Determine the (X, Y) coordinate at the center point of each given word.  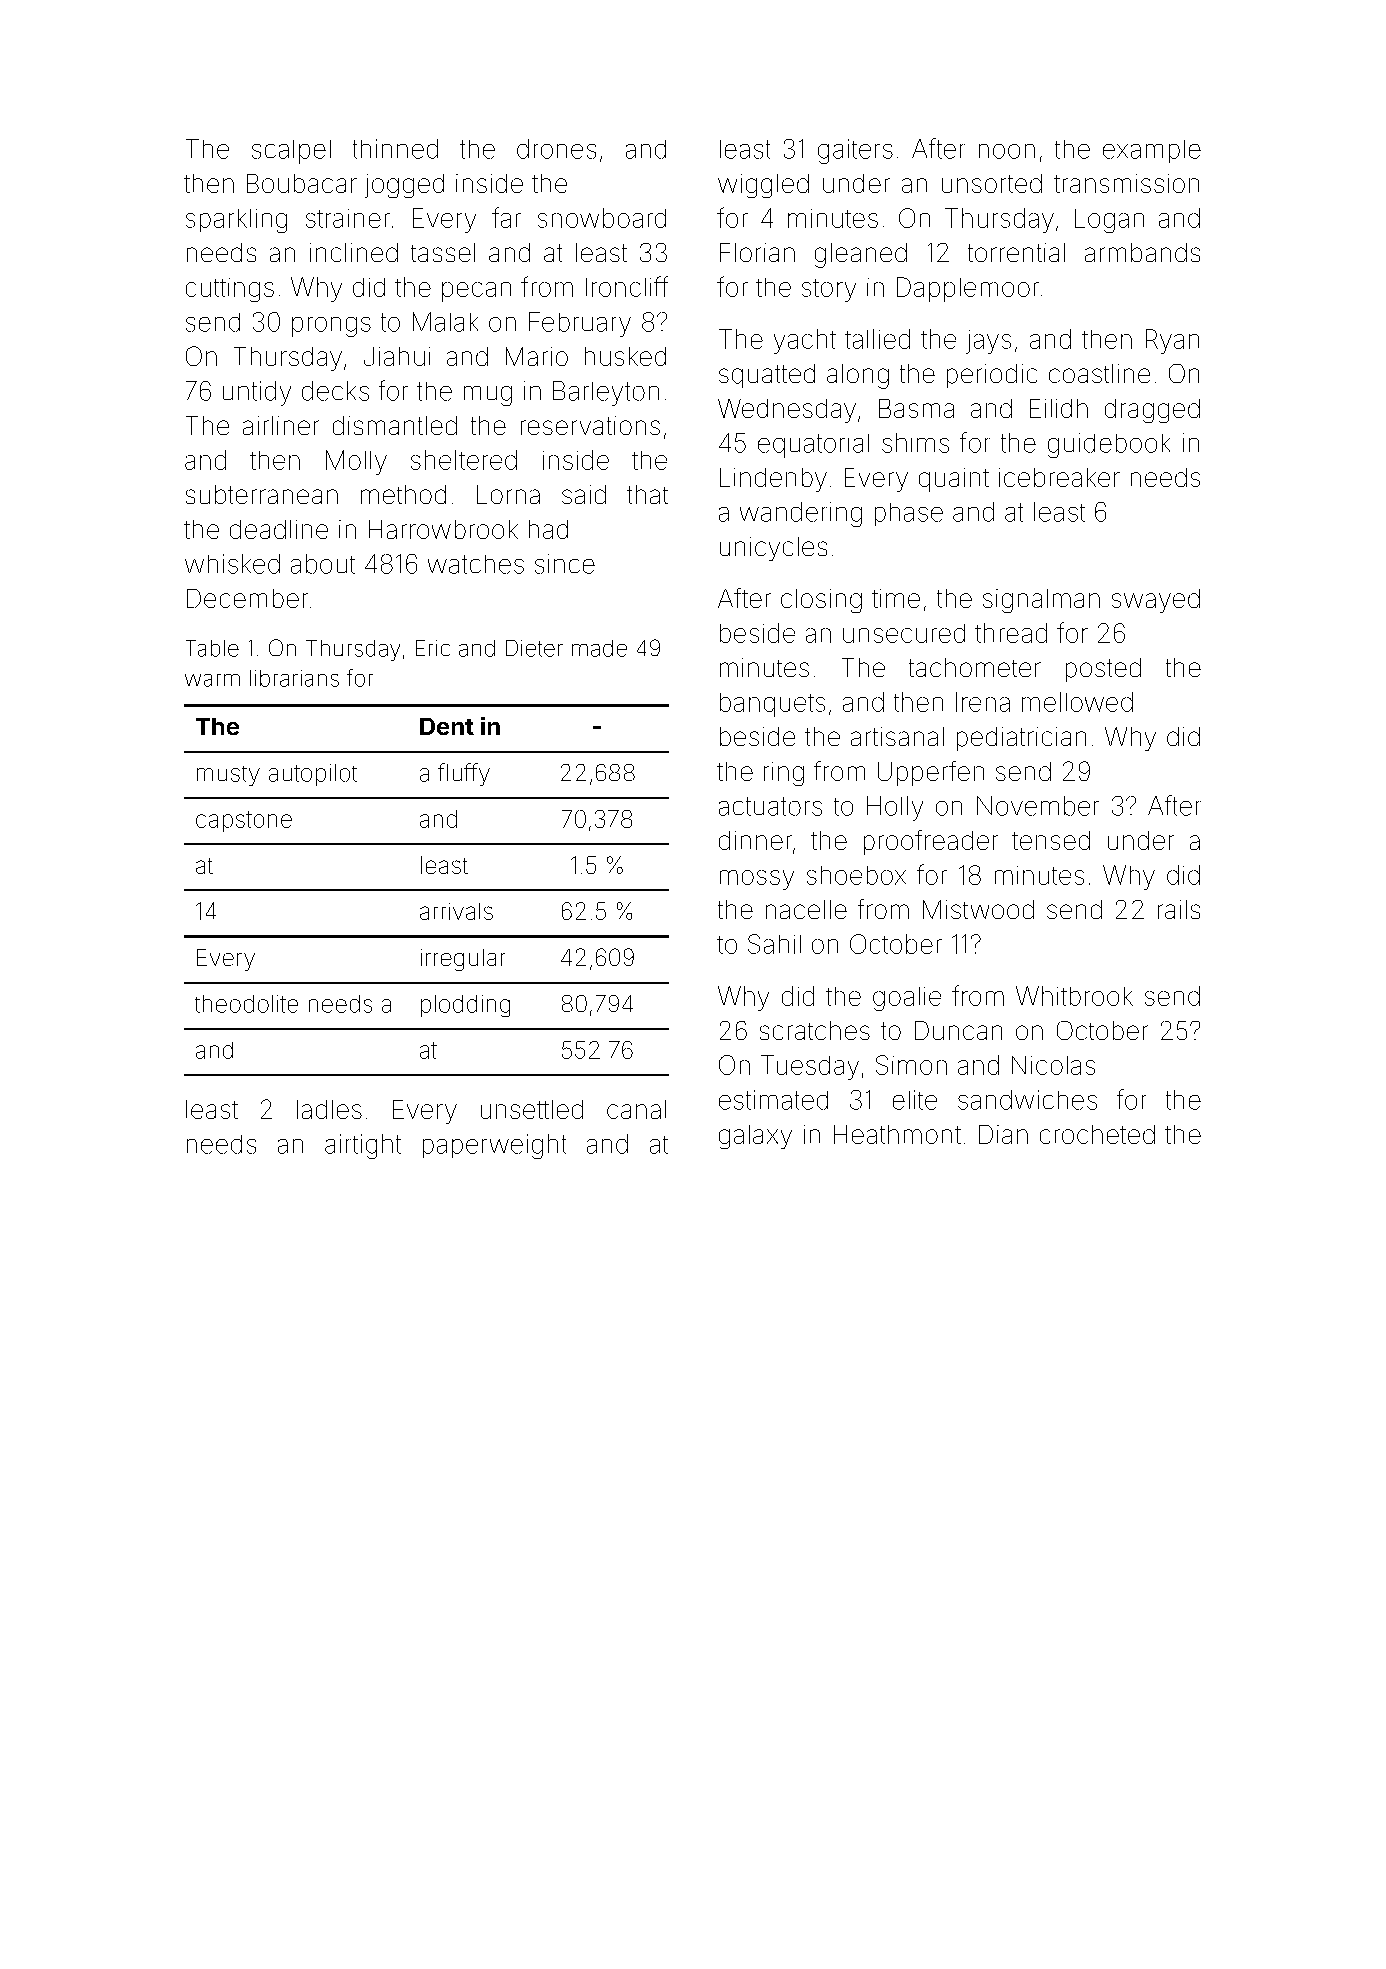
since (565, 564)
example (1152, 151)
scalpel (291, 152)
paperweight (494, 1146)
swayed (1156, 601)
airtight (363, 1146)
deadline (279, 529)
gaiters (855, 151)
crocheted (1097, 1134)
